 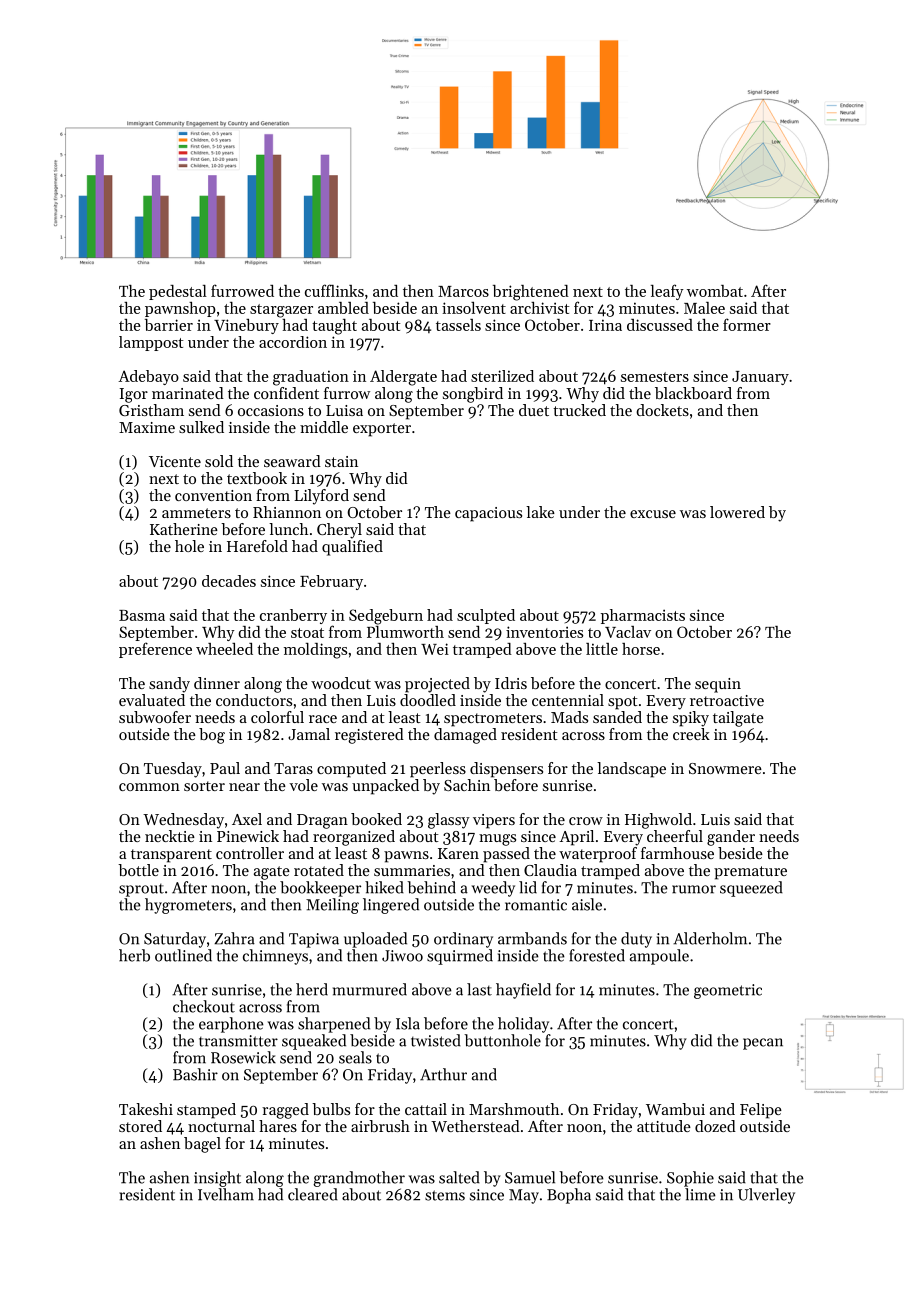 What do you see at coordinates (293, 342) in the page?
I see `accordion` at bounding box center [293, 342].
